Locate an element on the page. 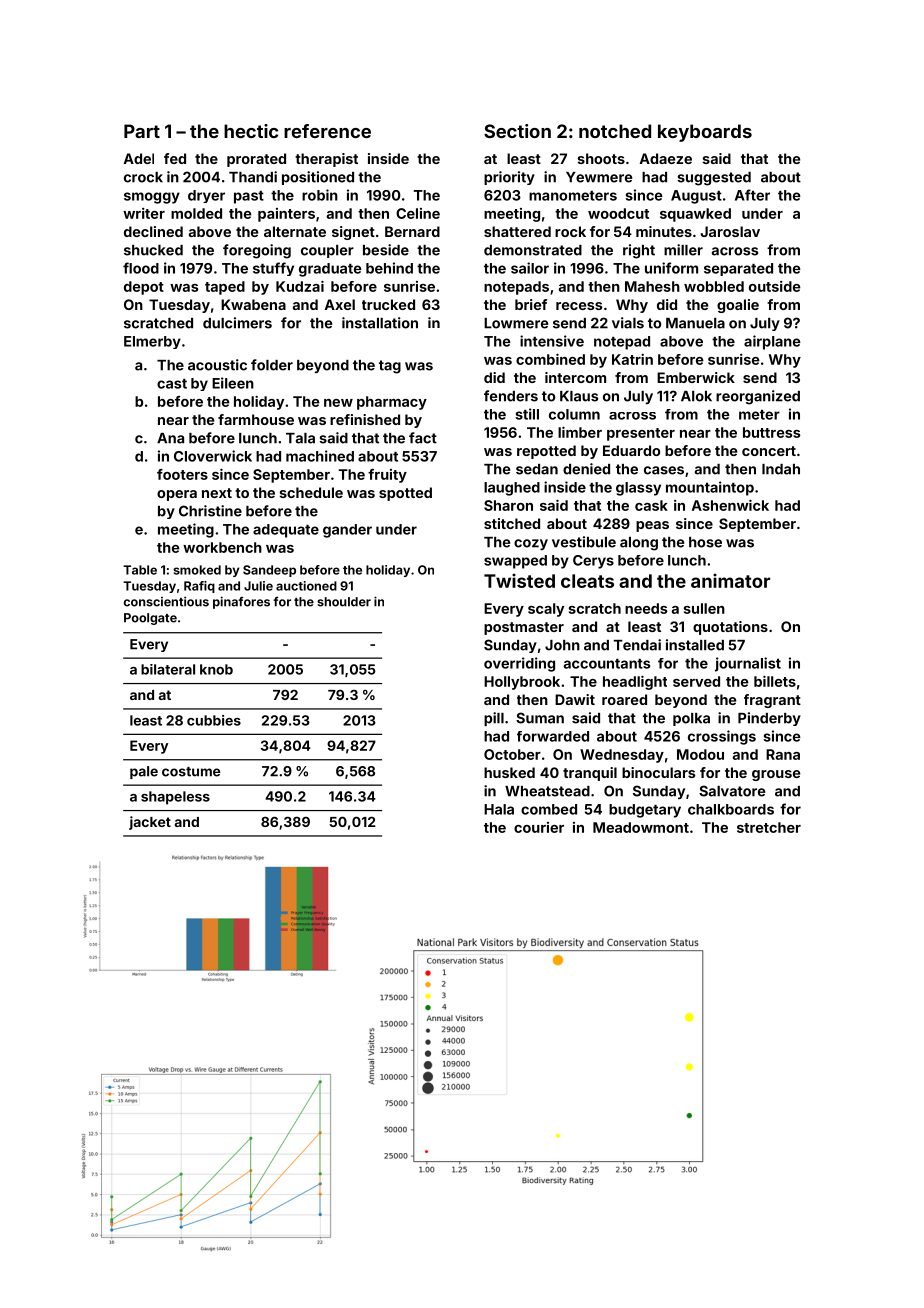 Image resolution: width=924 pixels, height=1308 pixels. suggested is located at coordinates (714, 179).
